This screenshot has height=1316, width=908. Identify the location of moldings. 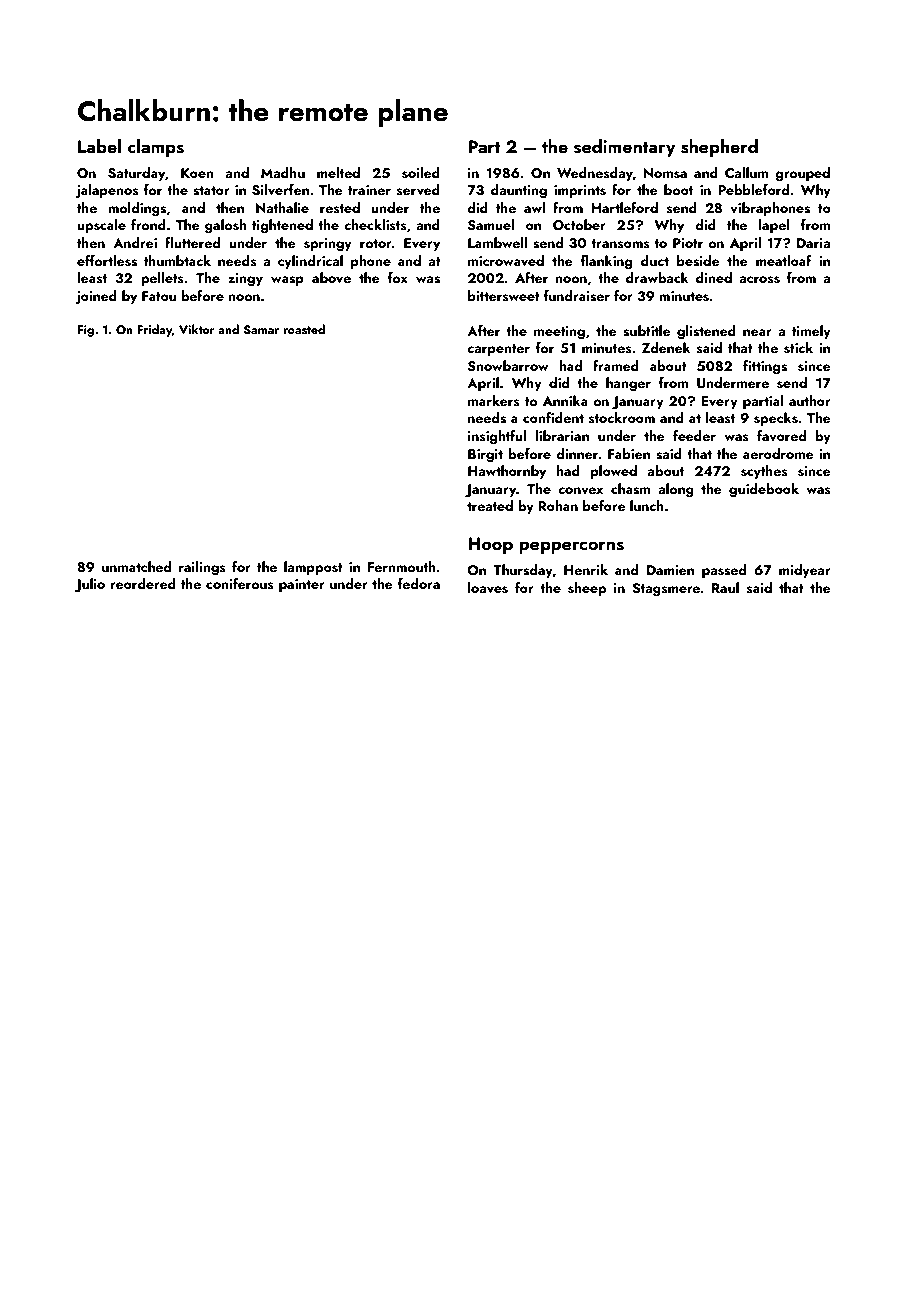
(137, 209).
